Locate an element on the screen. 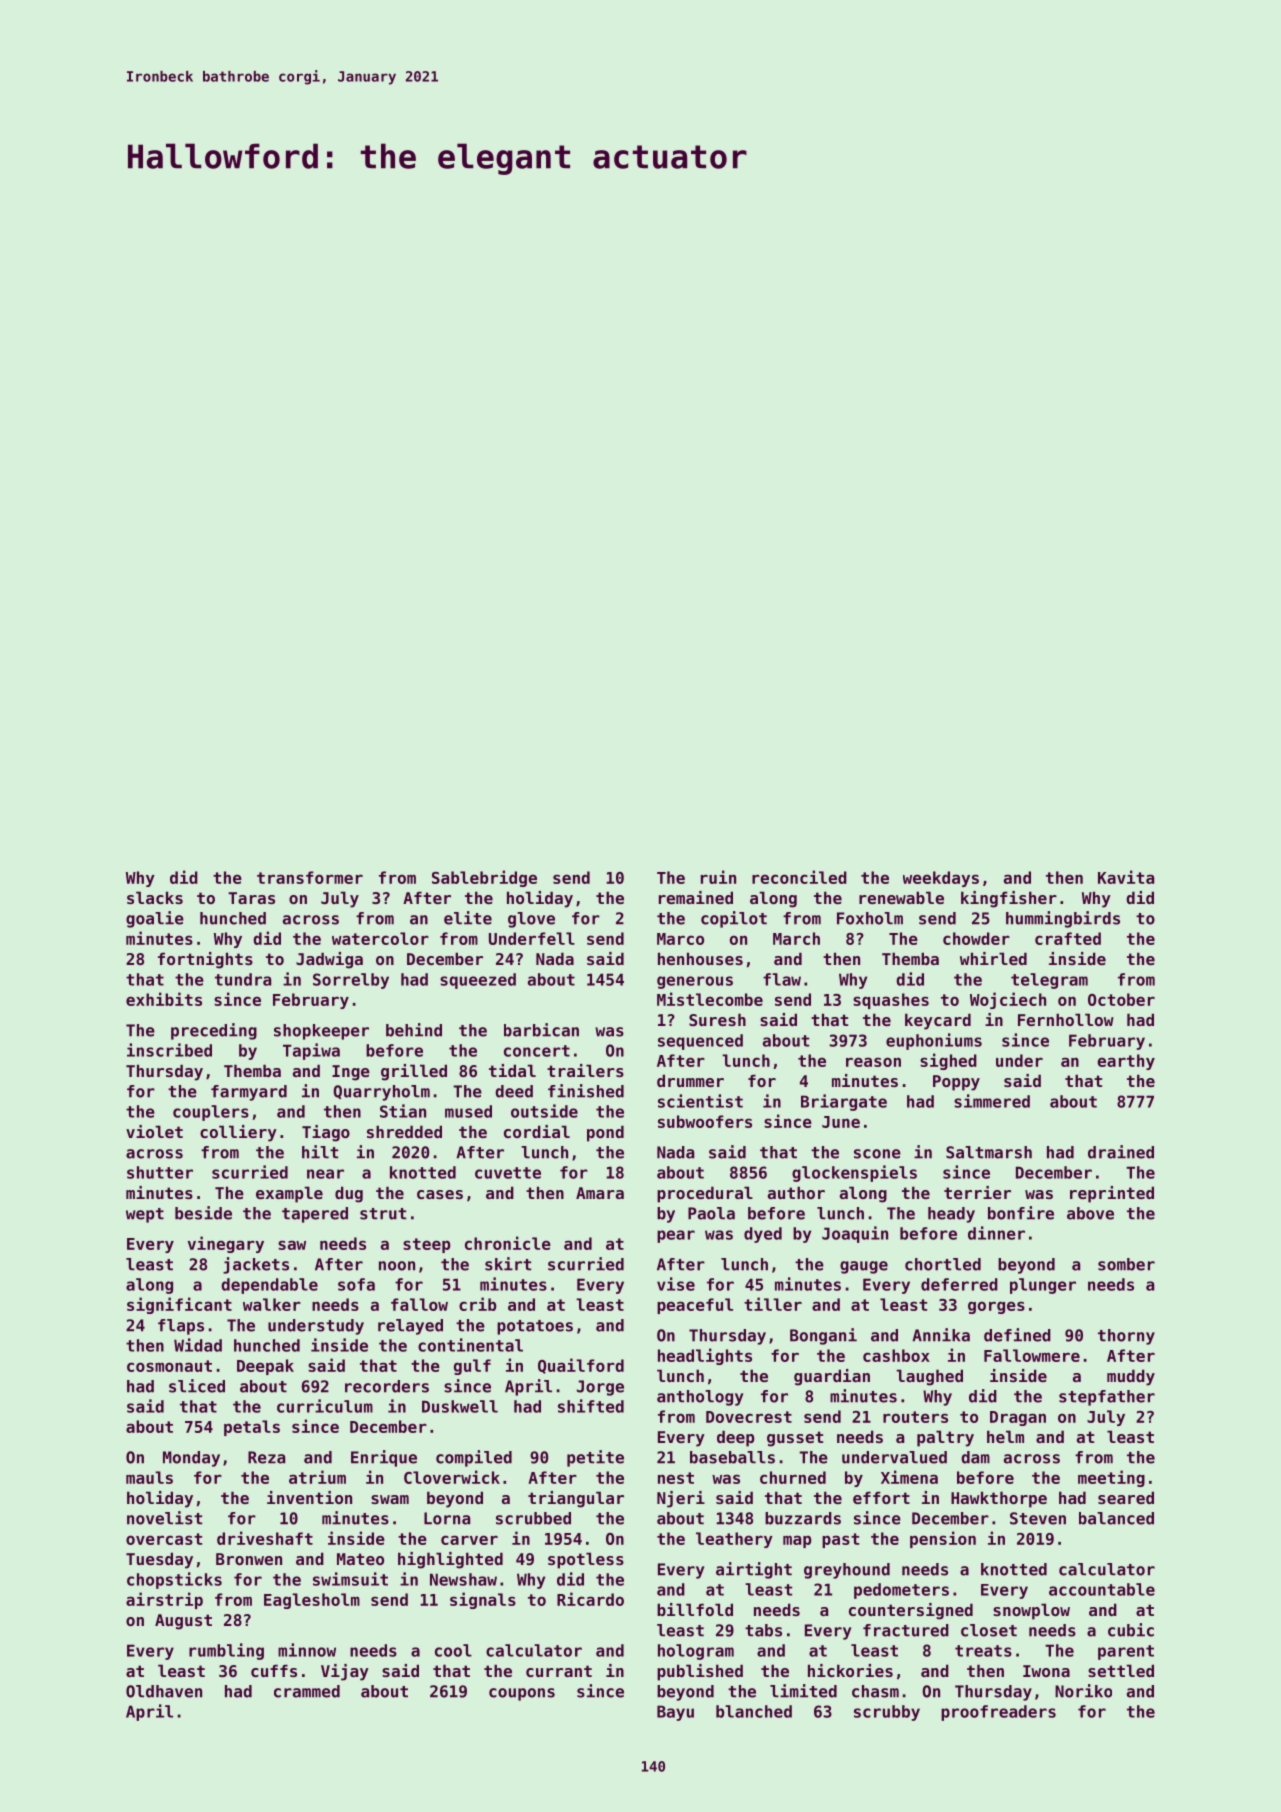  chasm is located at coordinates (875, 1691).
